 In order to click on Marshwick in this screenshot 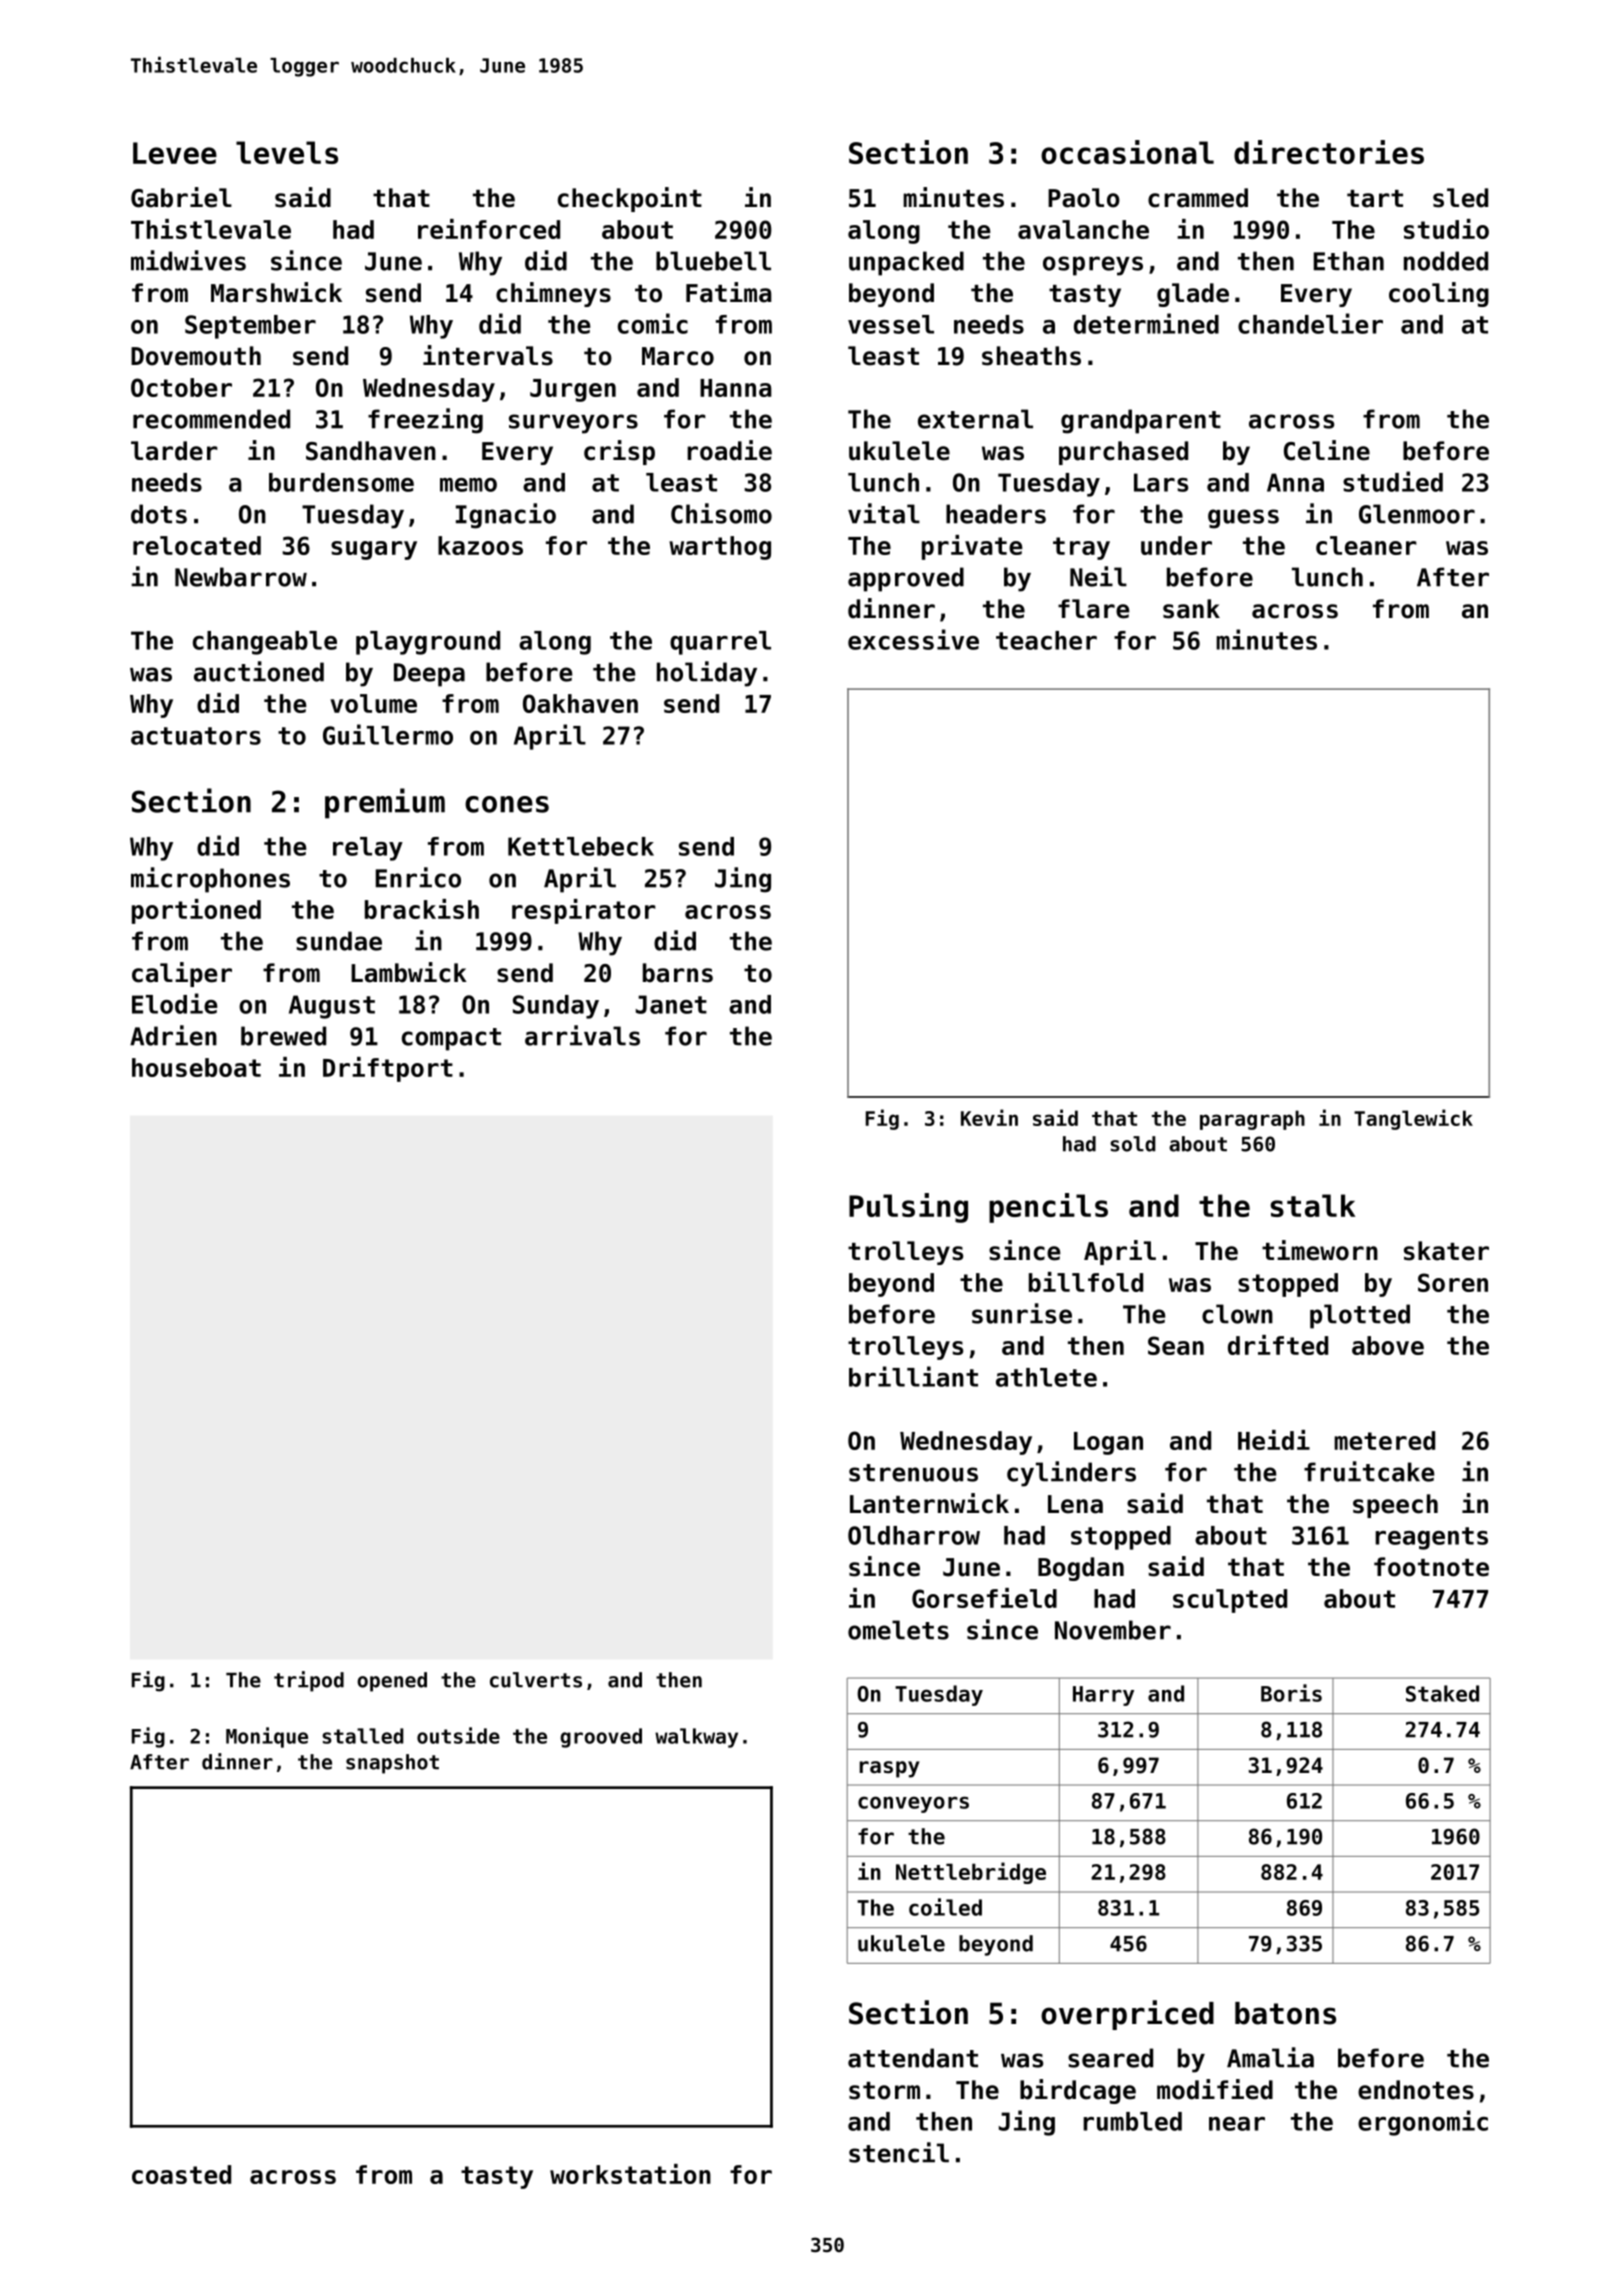, I will do `click(276, 292)`.
